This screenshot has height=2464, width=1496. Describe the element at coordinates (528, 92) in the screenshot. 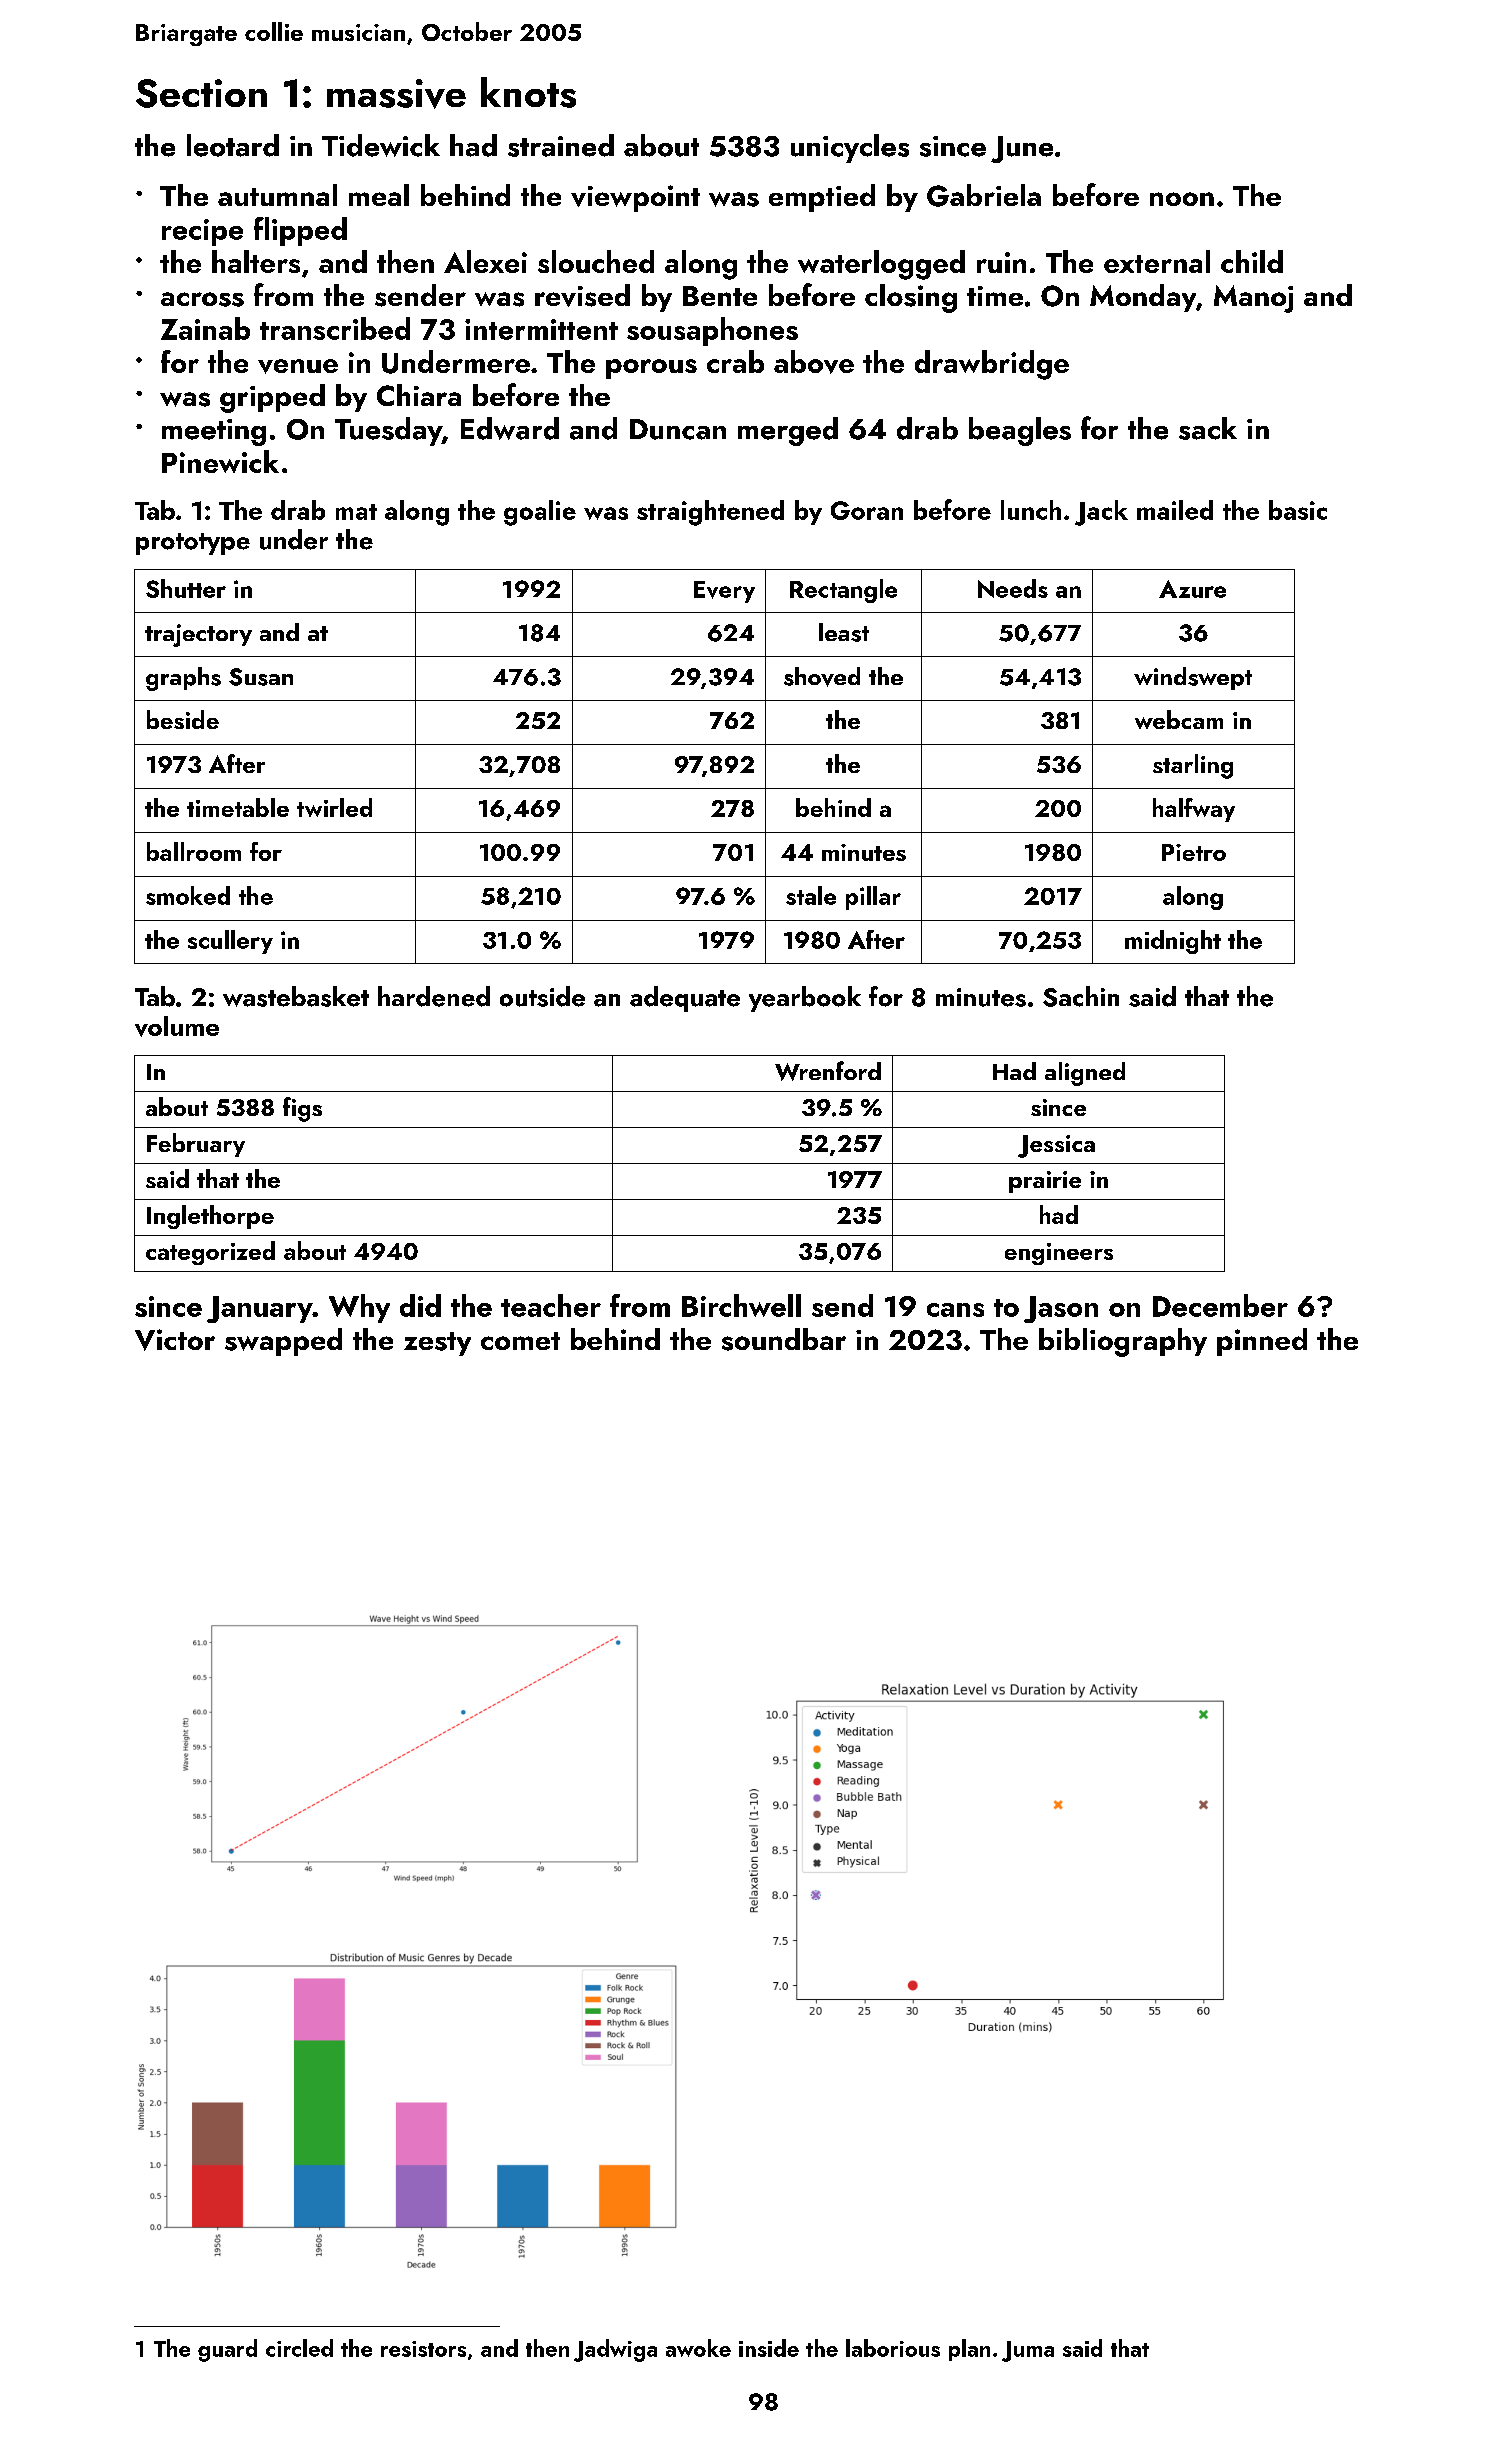

I see `knots` at that location.
